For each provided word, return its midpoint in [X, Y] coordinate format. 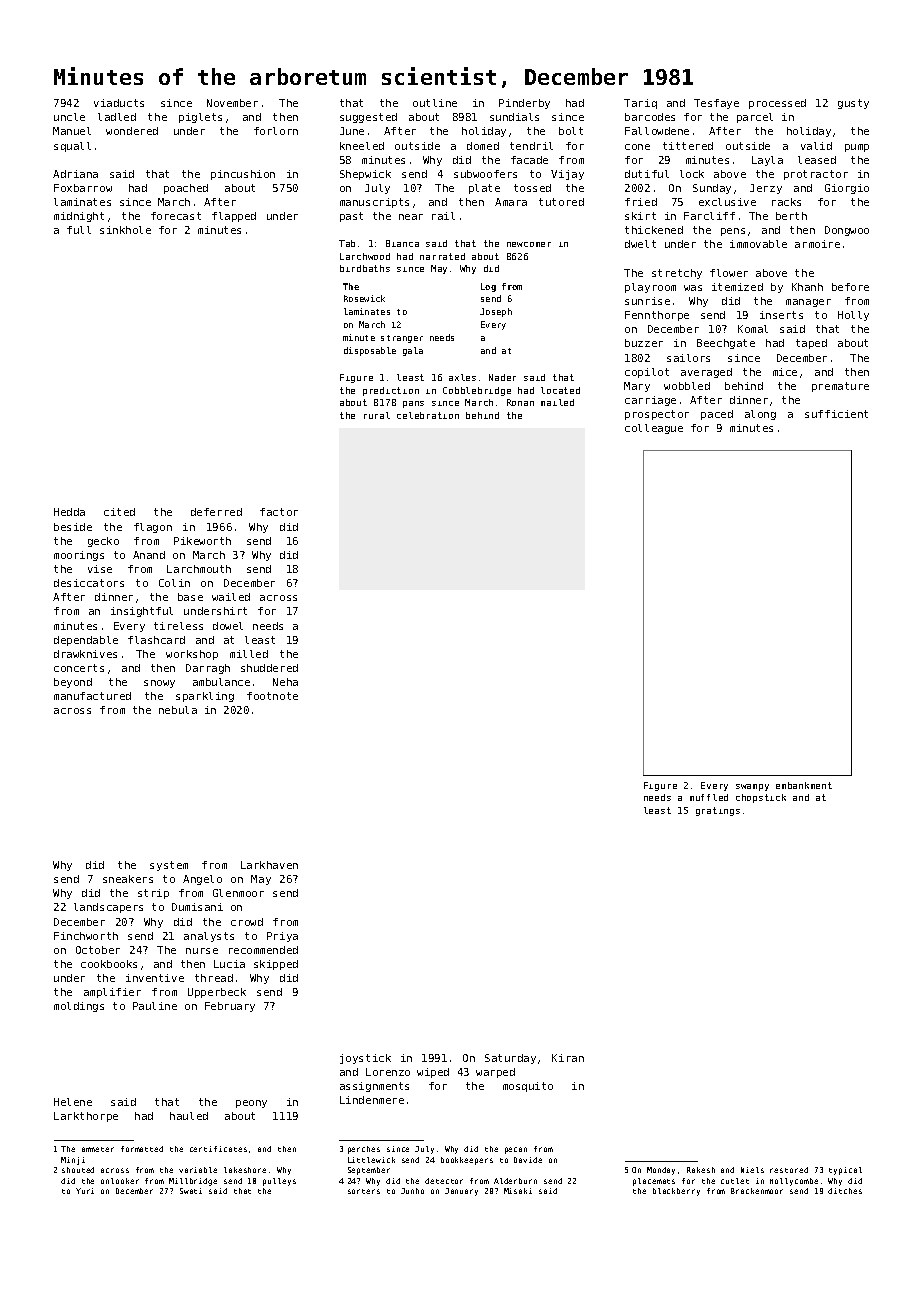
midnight [79, 217]
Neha [285, 682]
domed [483, 146]
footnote [272, 696]
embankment [804, 785]
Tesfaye [716, 104]
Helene [73, 1102]
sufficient [836, 414]
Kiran [568, 1058]
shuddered [269, 668]
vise [100, 569]
